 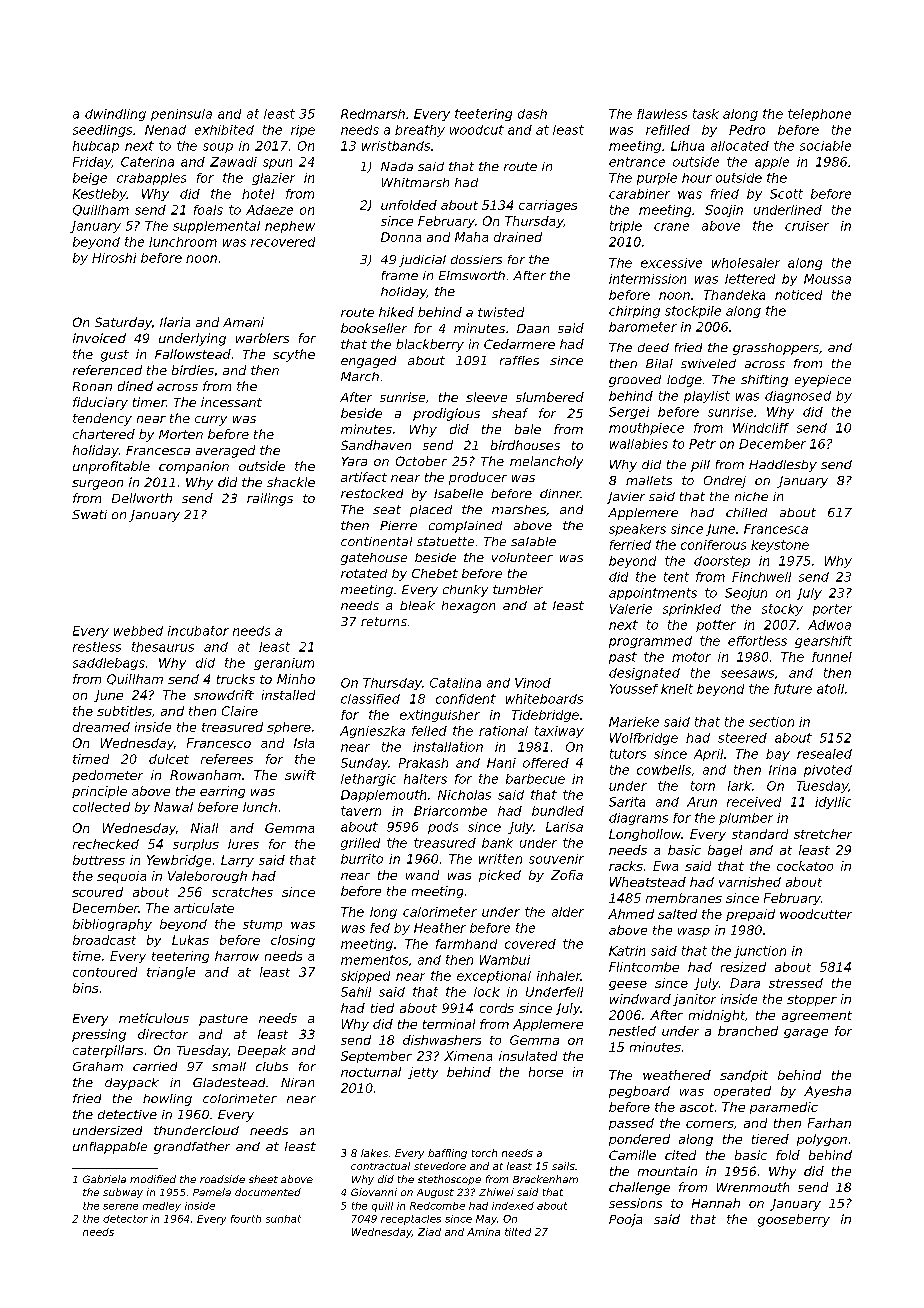 I want to click on sociable, so click(x=825, y=146).
